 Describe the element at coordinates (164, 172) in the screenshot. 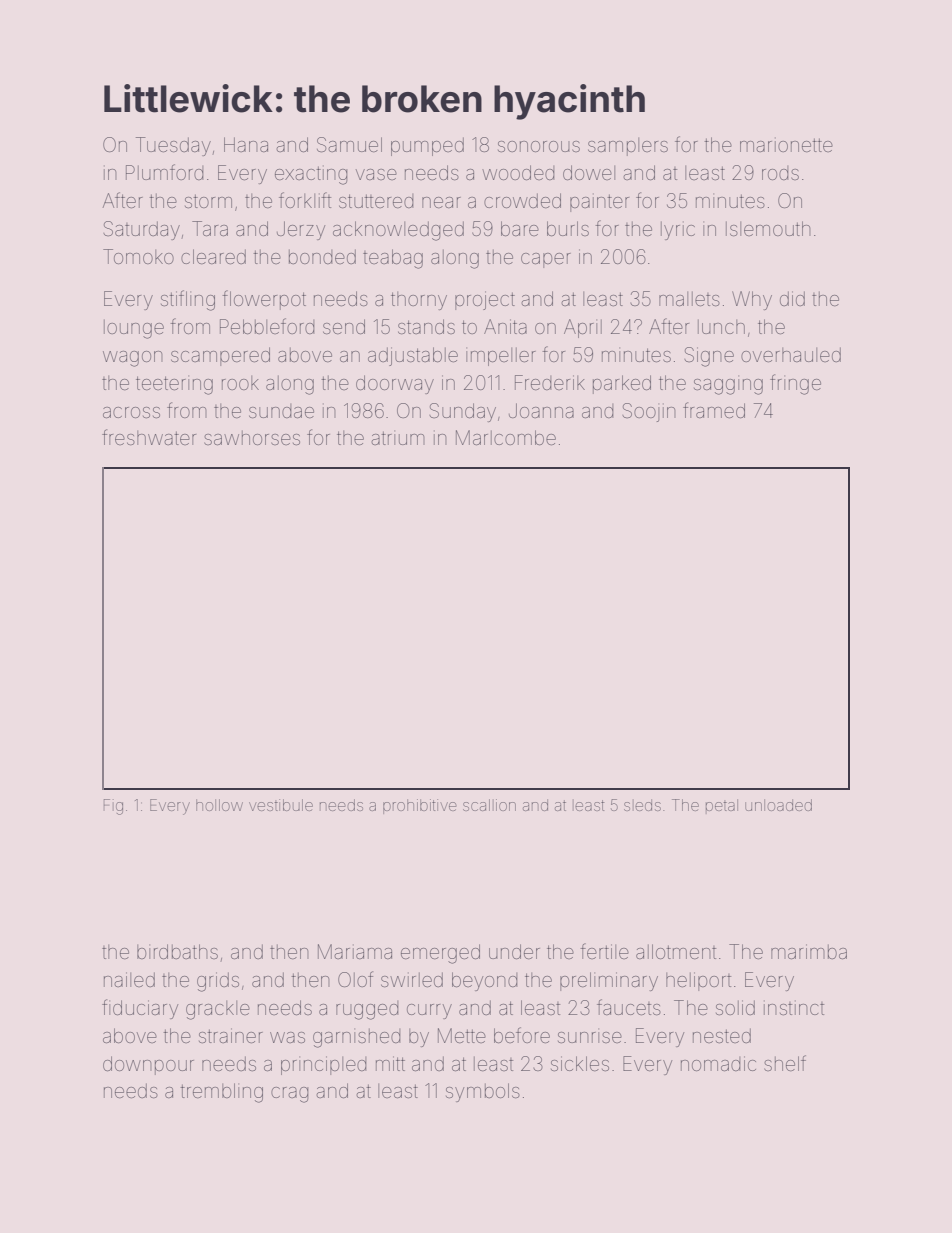

I see `Plumford` at that location.
